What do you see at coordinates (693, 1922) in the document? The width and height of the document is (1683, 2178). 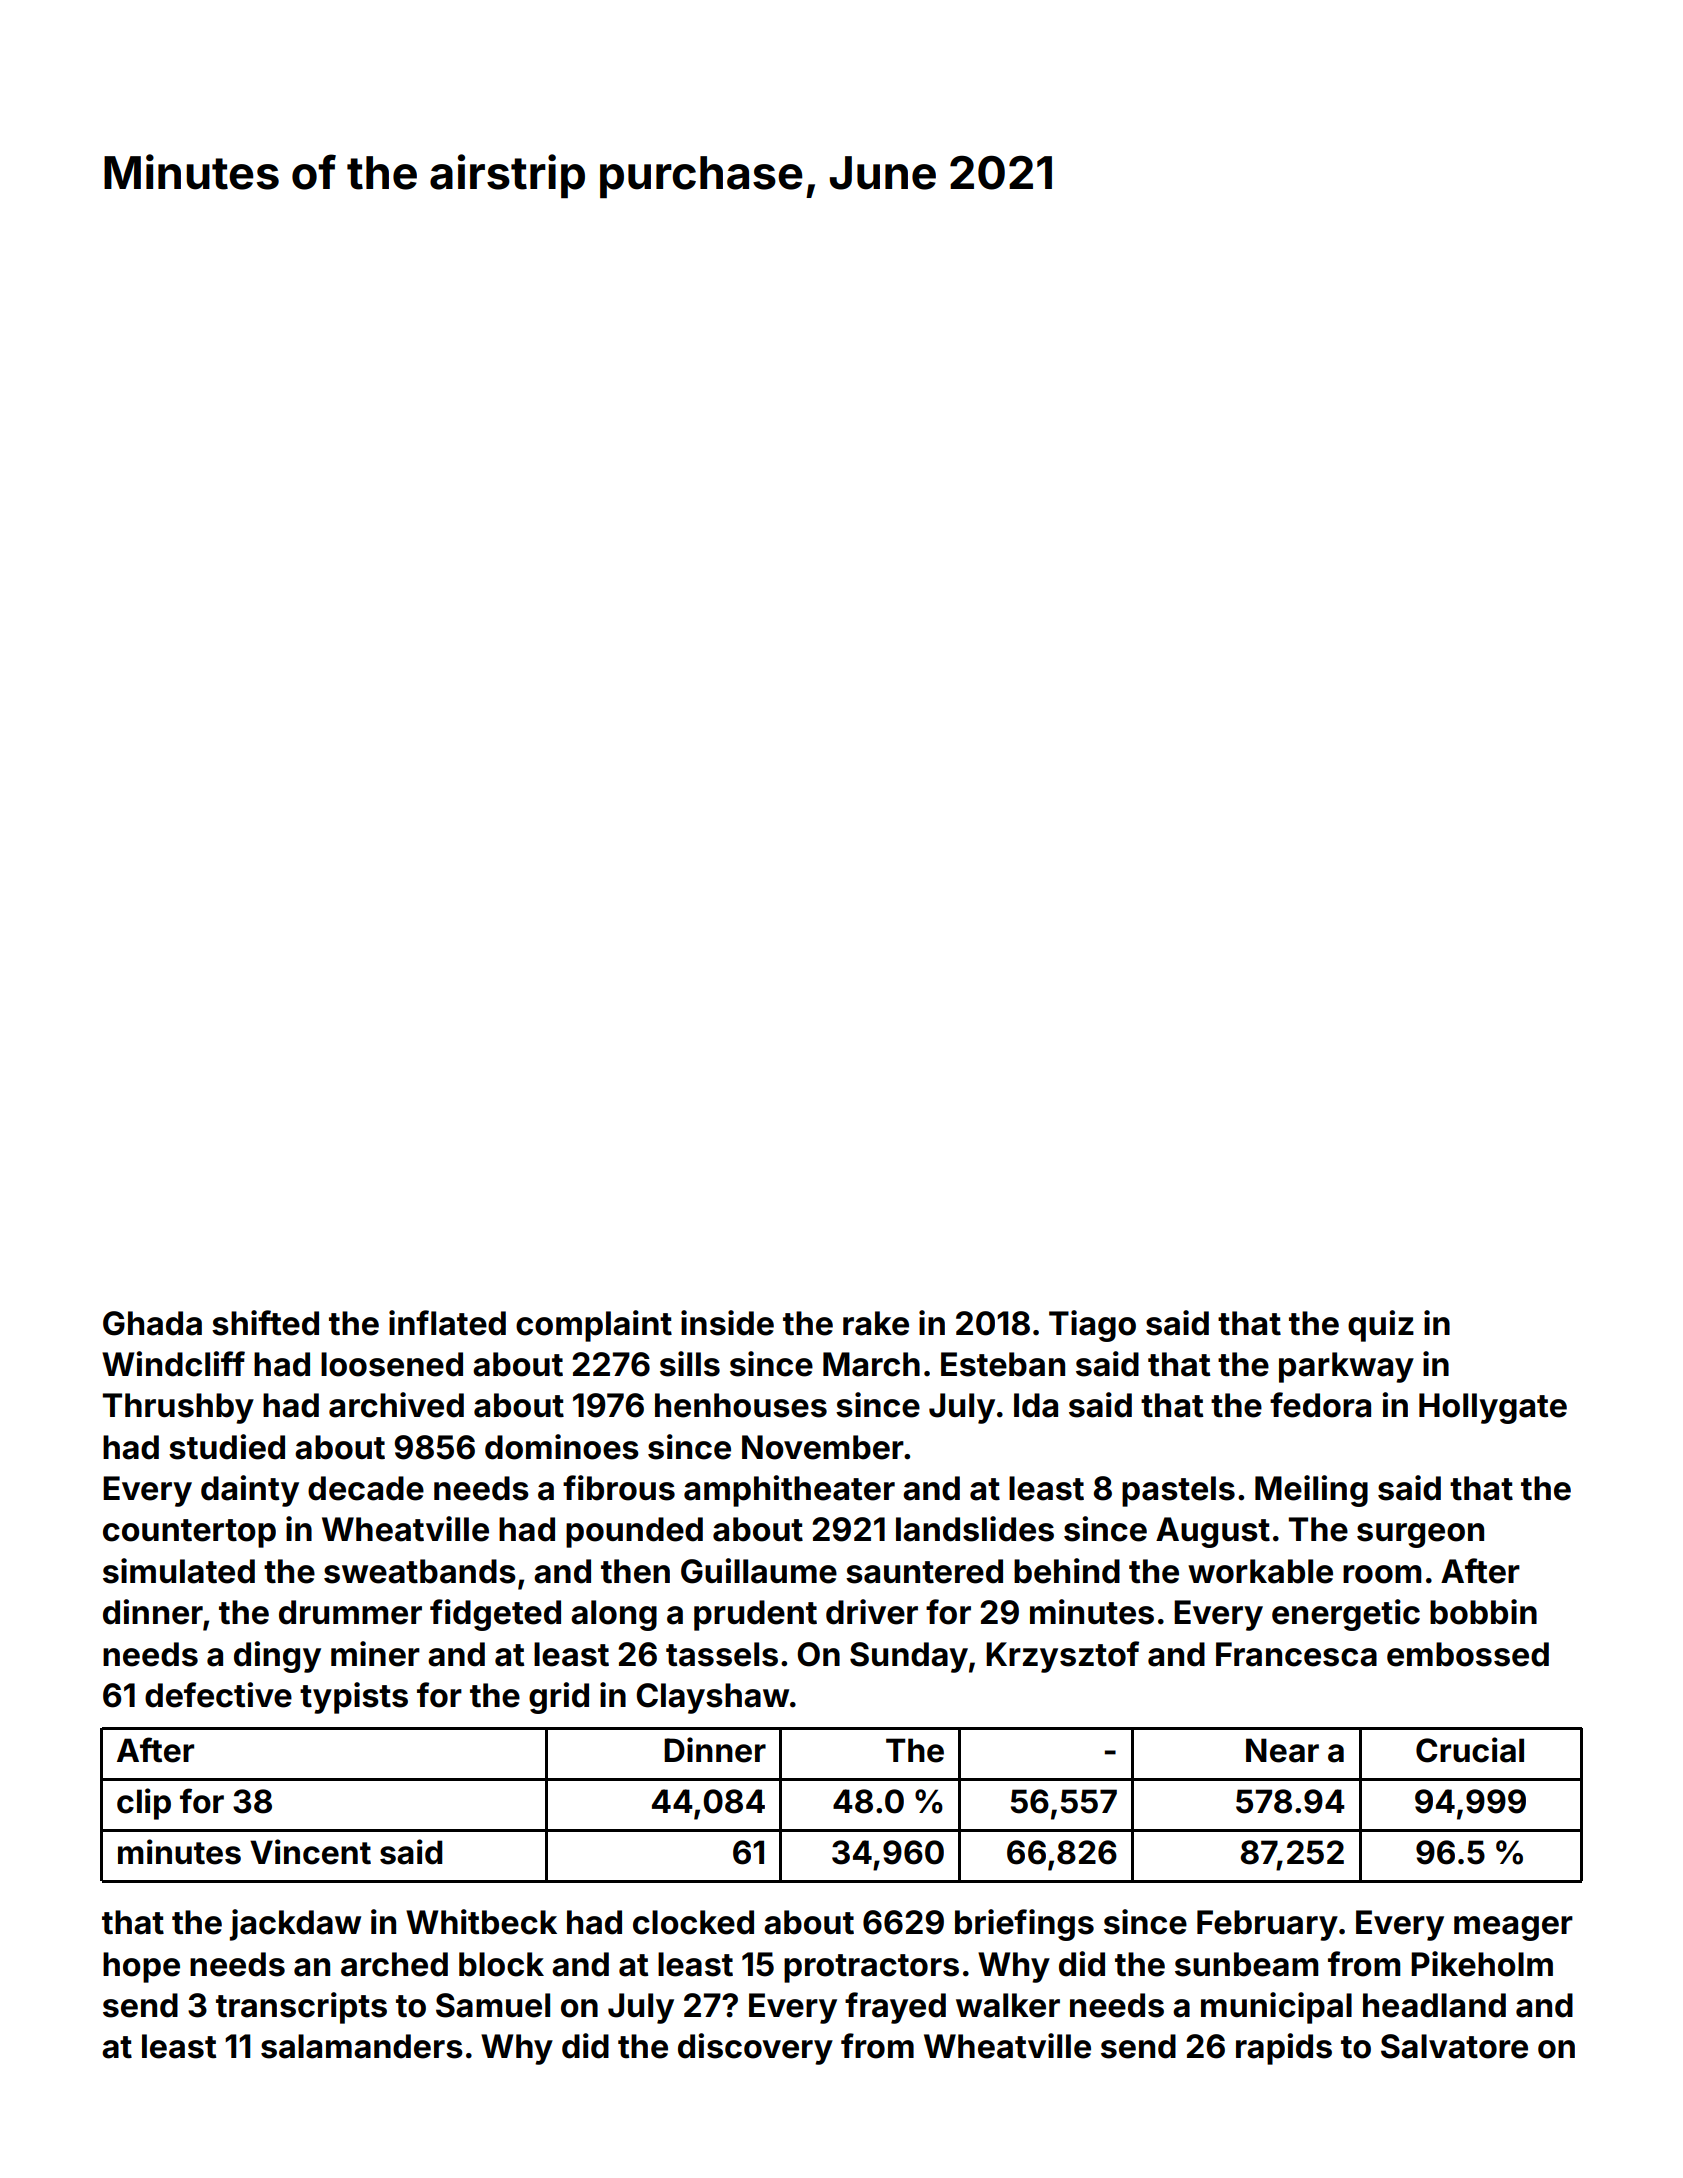 I see `clocked` at bounding box center [693, 1922].
